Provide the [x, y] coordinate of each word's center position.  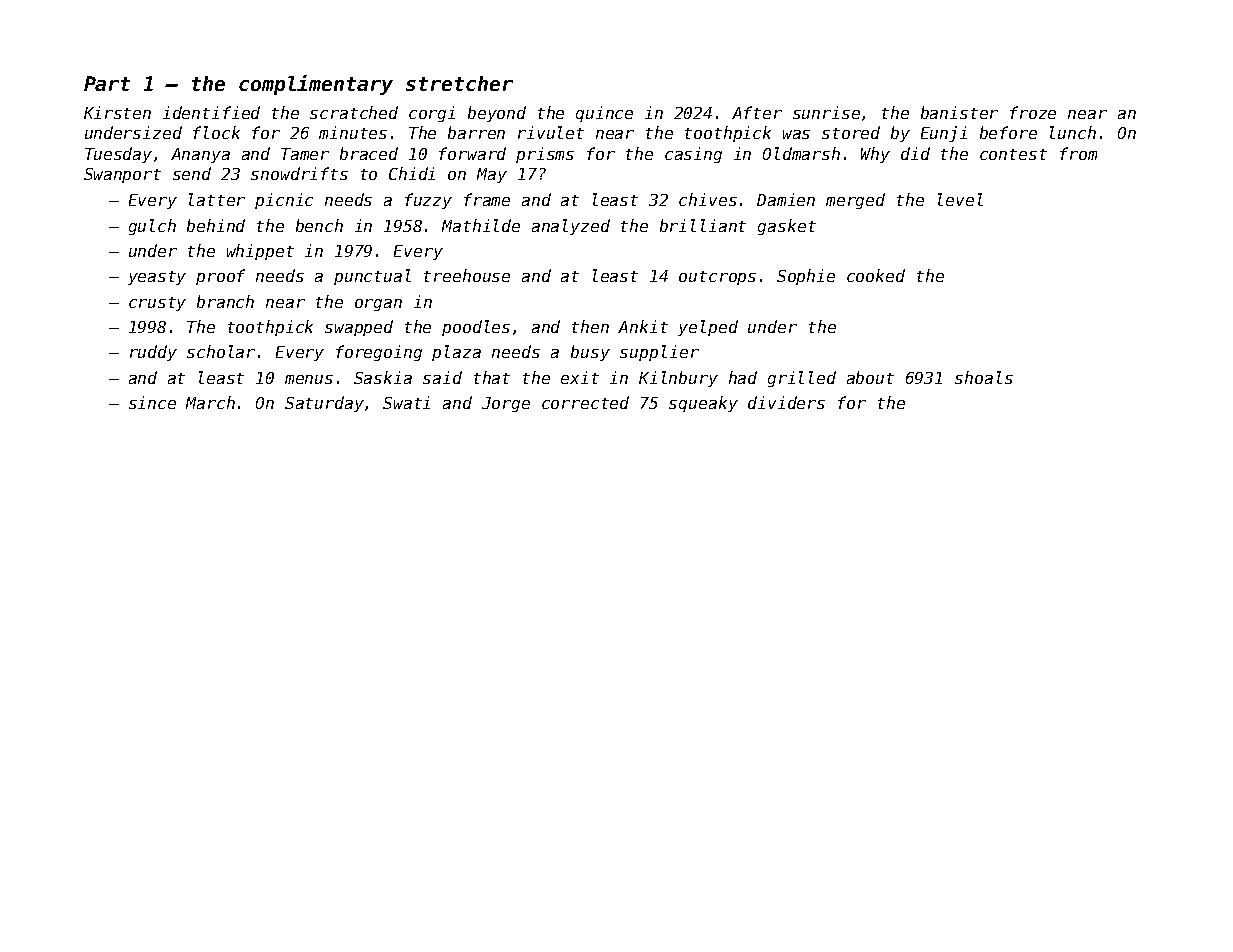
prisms [545, 155]
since [152, 402]
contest [1013, 154]
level [960, 199]
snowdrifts [299, 173]
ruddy [153, 353]
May [492, 175]
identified [211, 112]
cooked [876, 275]
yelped [708, 328]
